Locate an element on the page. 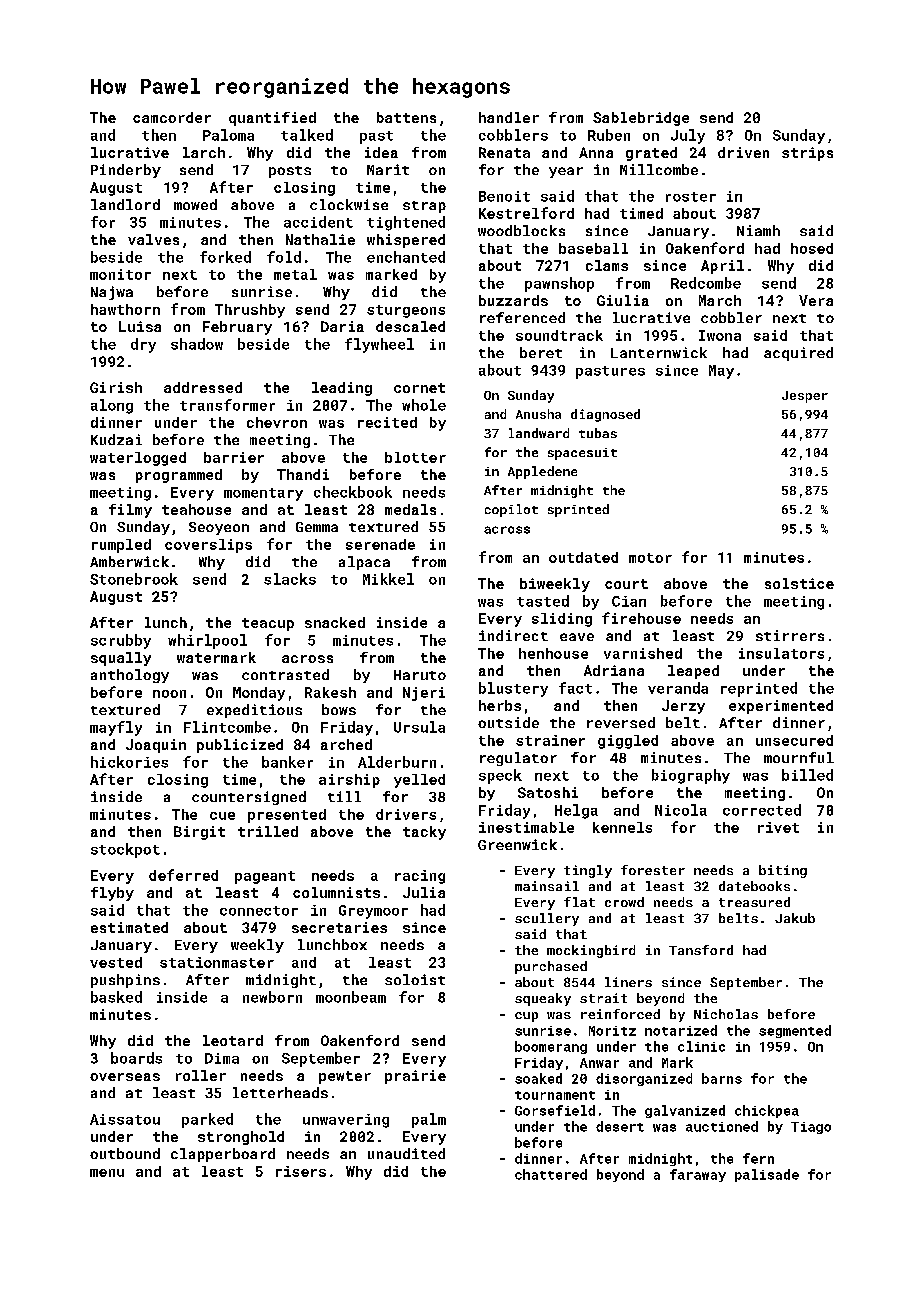 This image has width=924, height=1308. camcorder is located at coordinates (172, 117).
